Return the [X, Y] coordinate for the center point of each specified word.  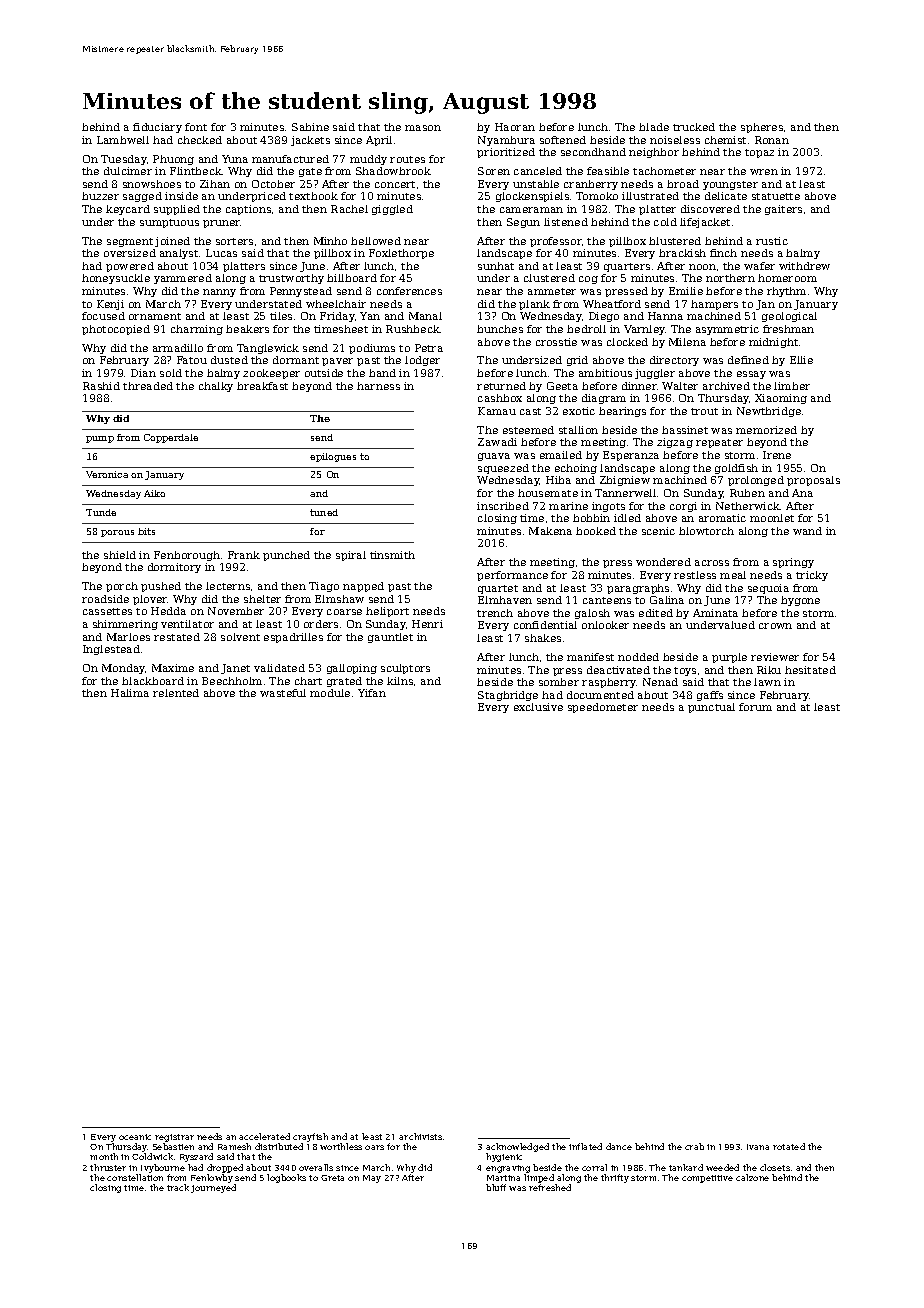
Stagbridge [508, 696]
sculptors [405, 669]
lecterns [228, 586]
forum [755, 707]
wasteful [283, 693]
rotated [789, 1146]
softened [563, 140]
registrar [174, 1138]
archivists [420, 1136]
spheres [762, 128]
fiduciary [157, 128]
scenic [658, 531]
